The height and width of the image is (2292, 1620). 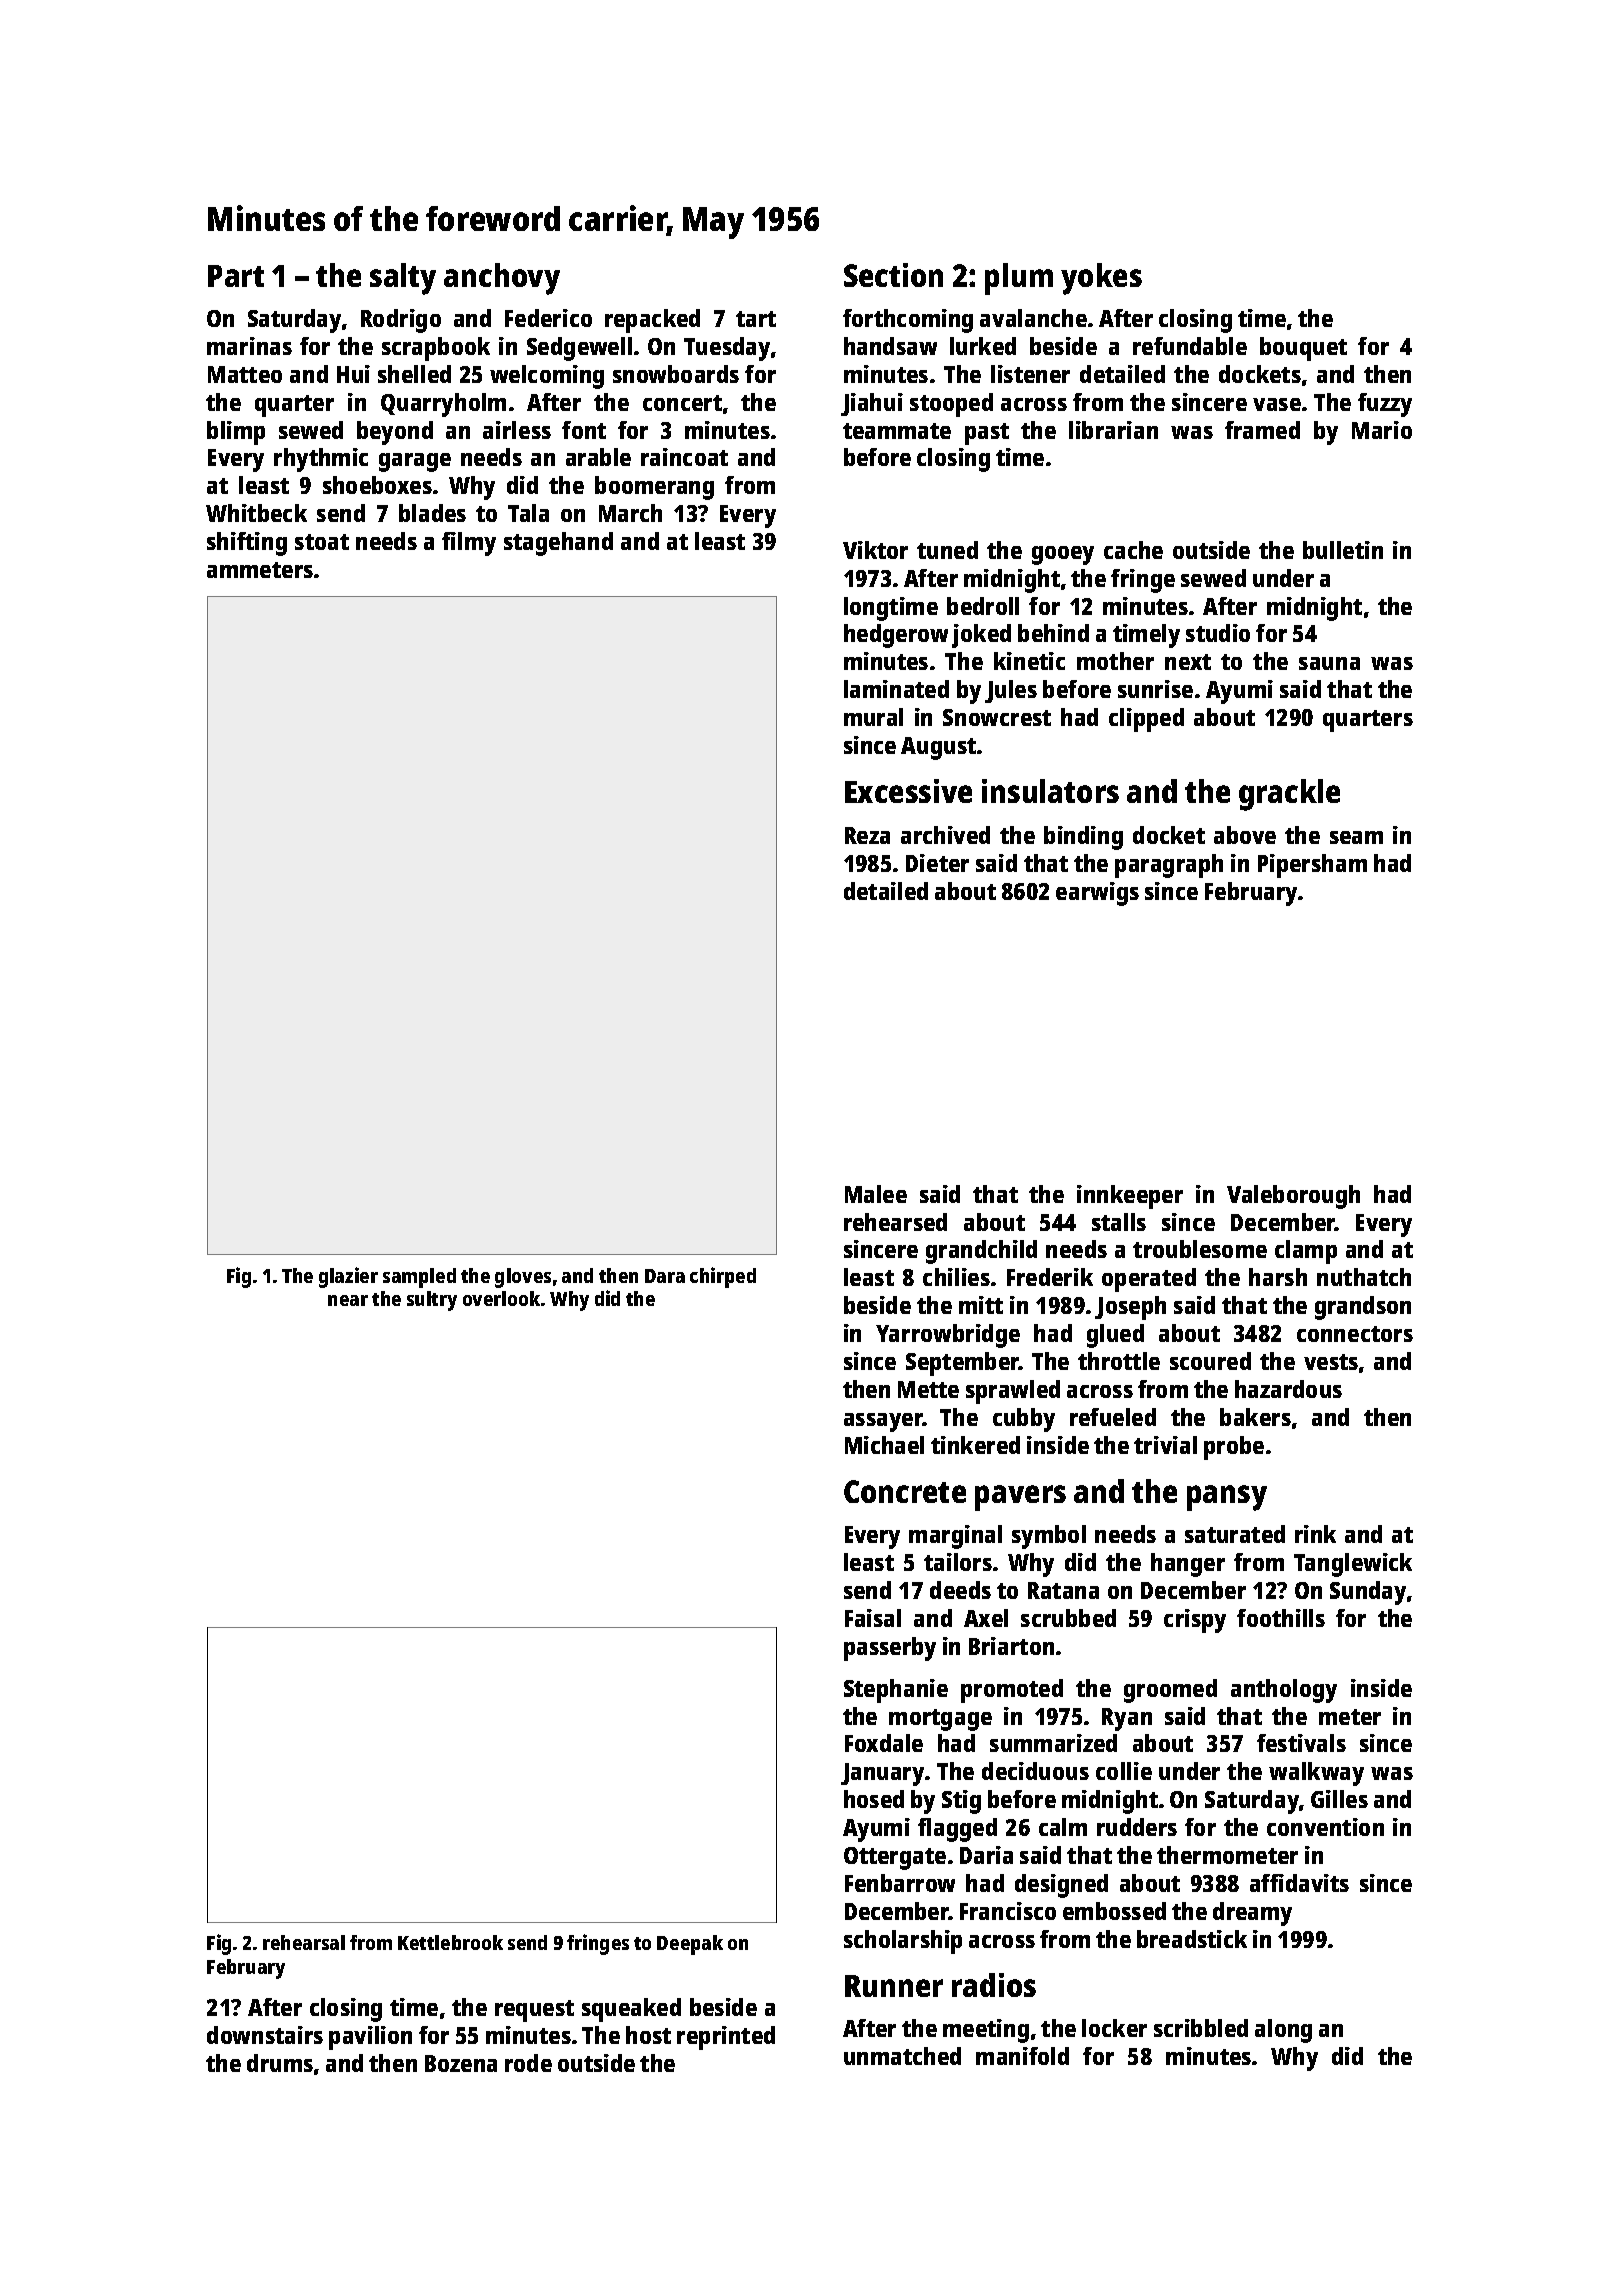 What do you see at coordinates (461, 2063) in the image?
I see `Bozena` at bounding box center [461, 2063].
